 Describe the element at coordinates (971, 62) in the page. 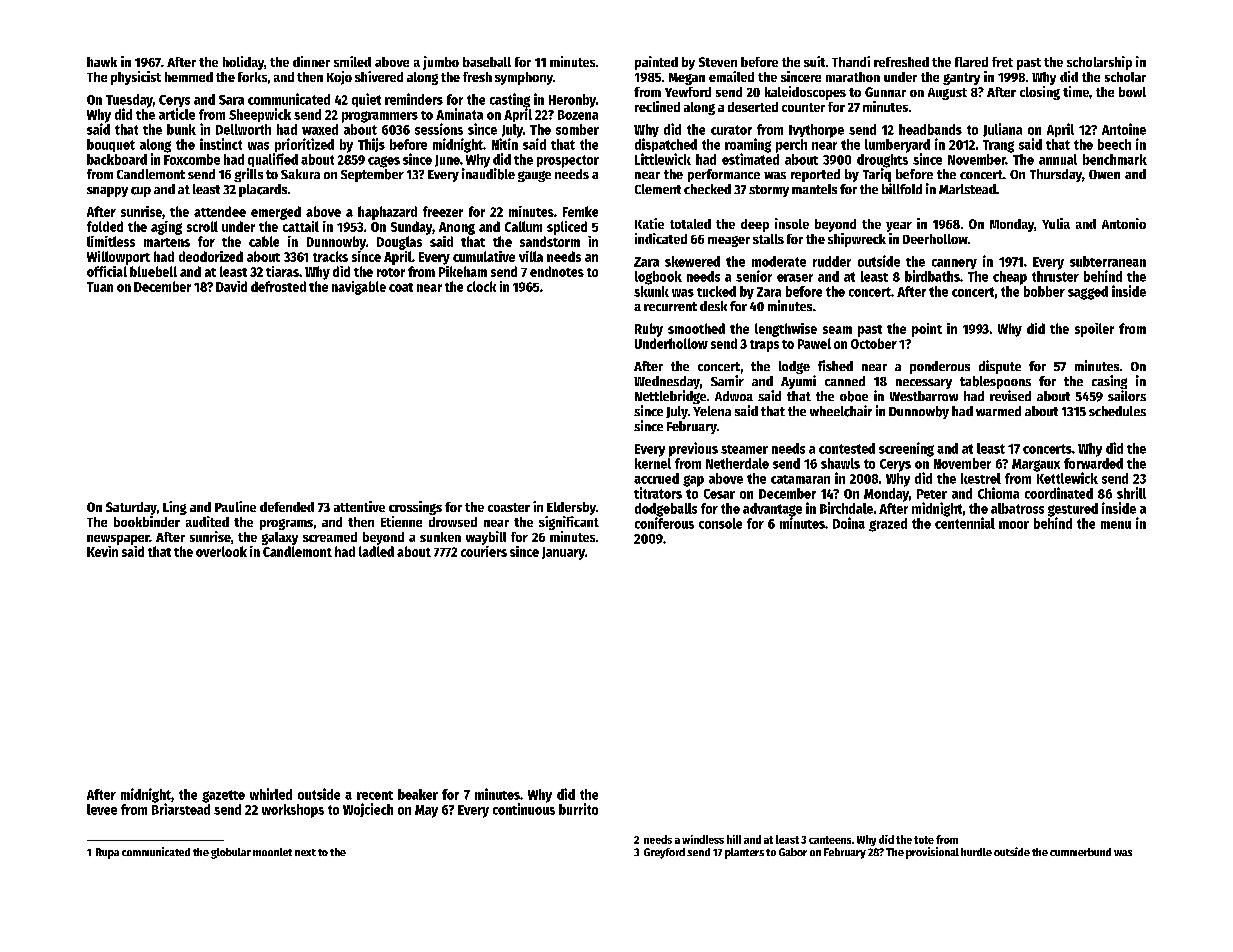

I see `flared` at that location.
